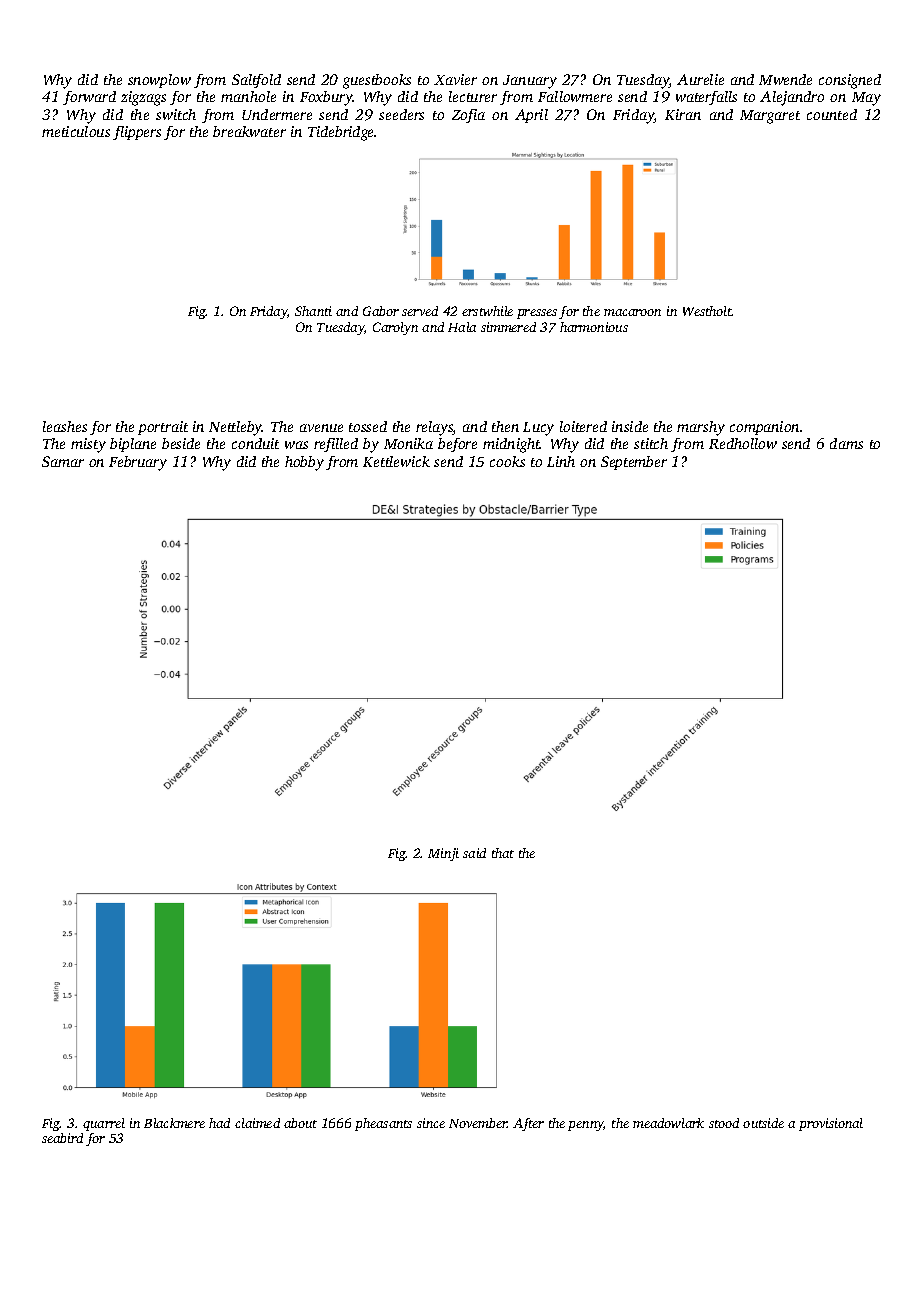 The width and height of the document is (924, 1308). Describe the element at coordinates (831, 1124) in the document. I see `provisional` at that location.
